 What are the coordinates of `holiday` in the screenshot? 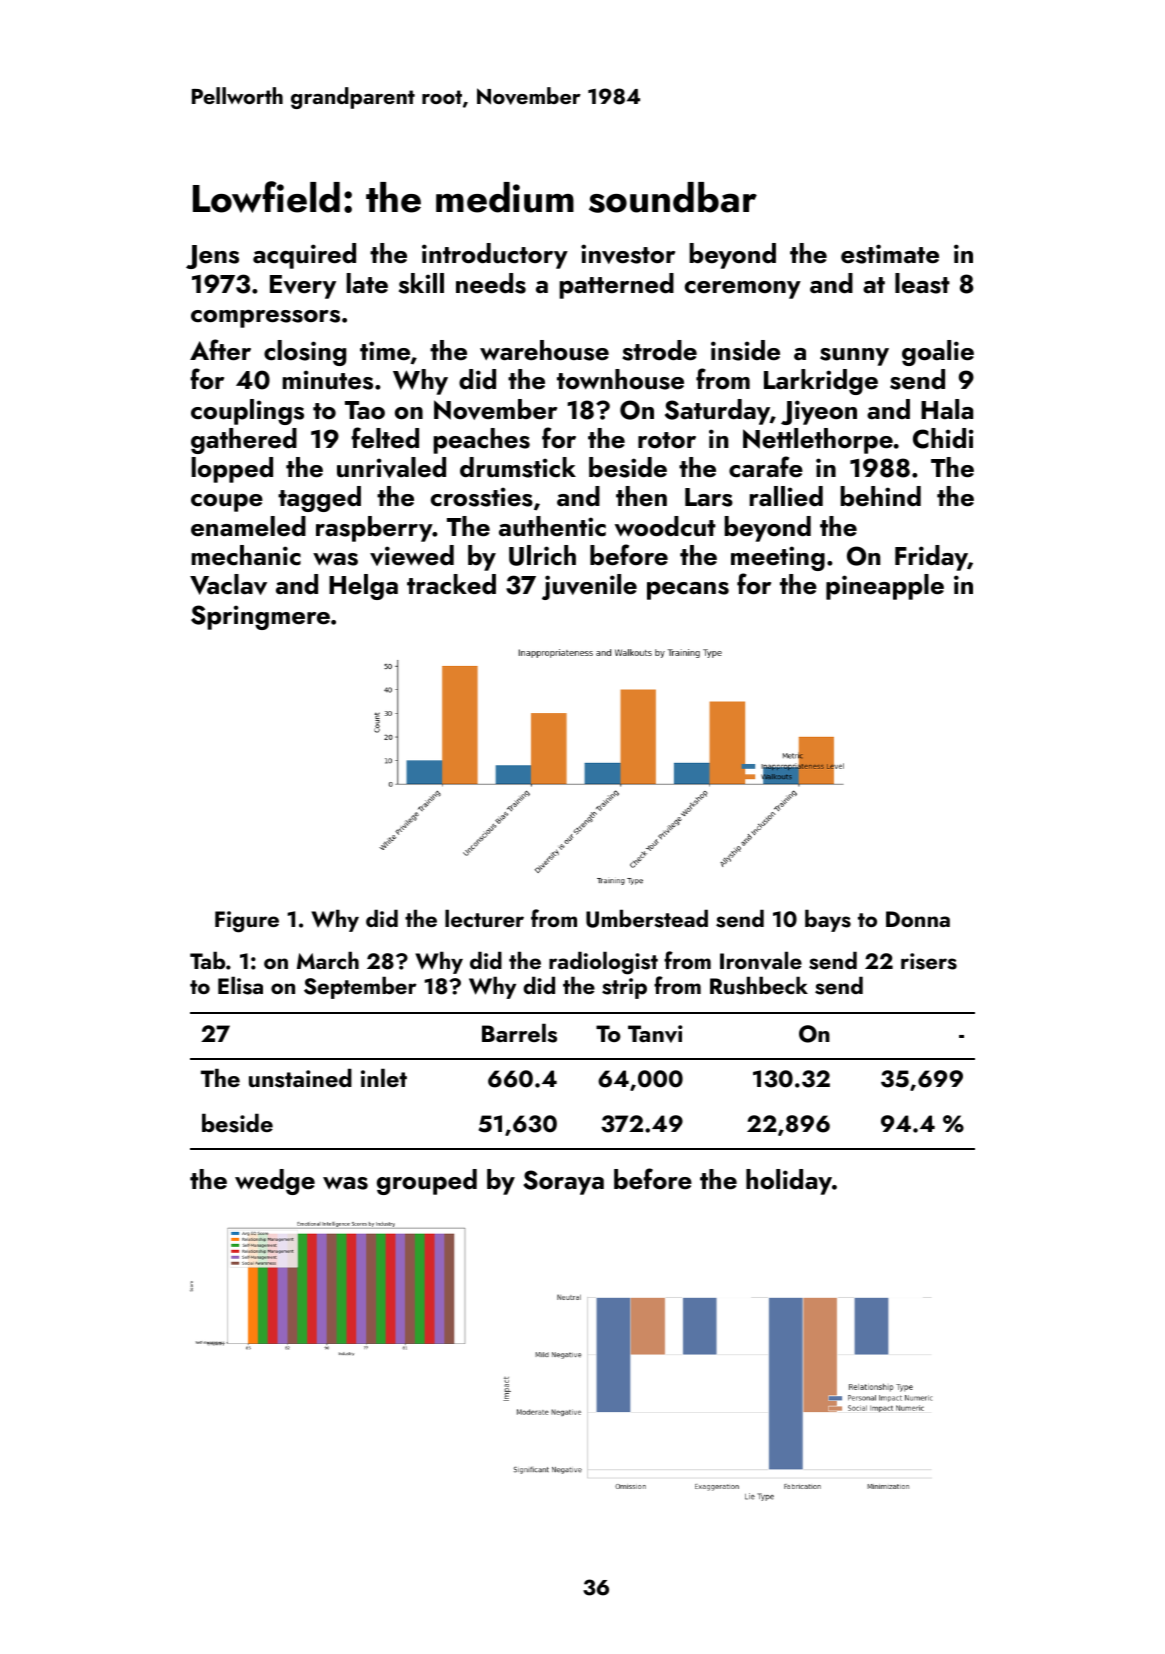 It's located at (789, 1182).
